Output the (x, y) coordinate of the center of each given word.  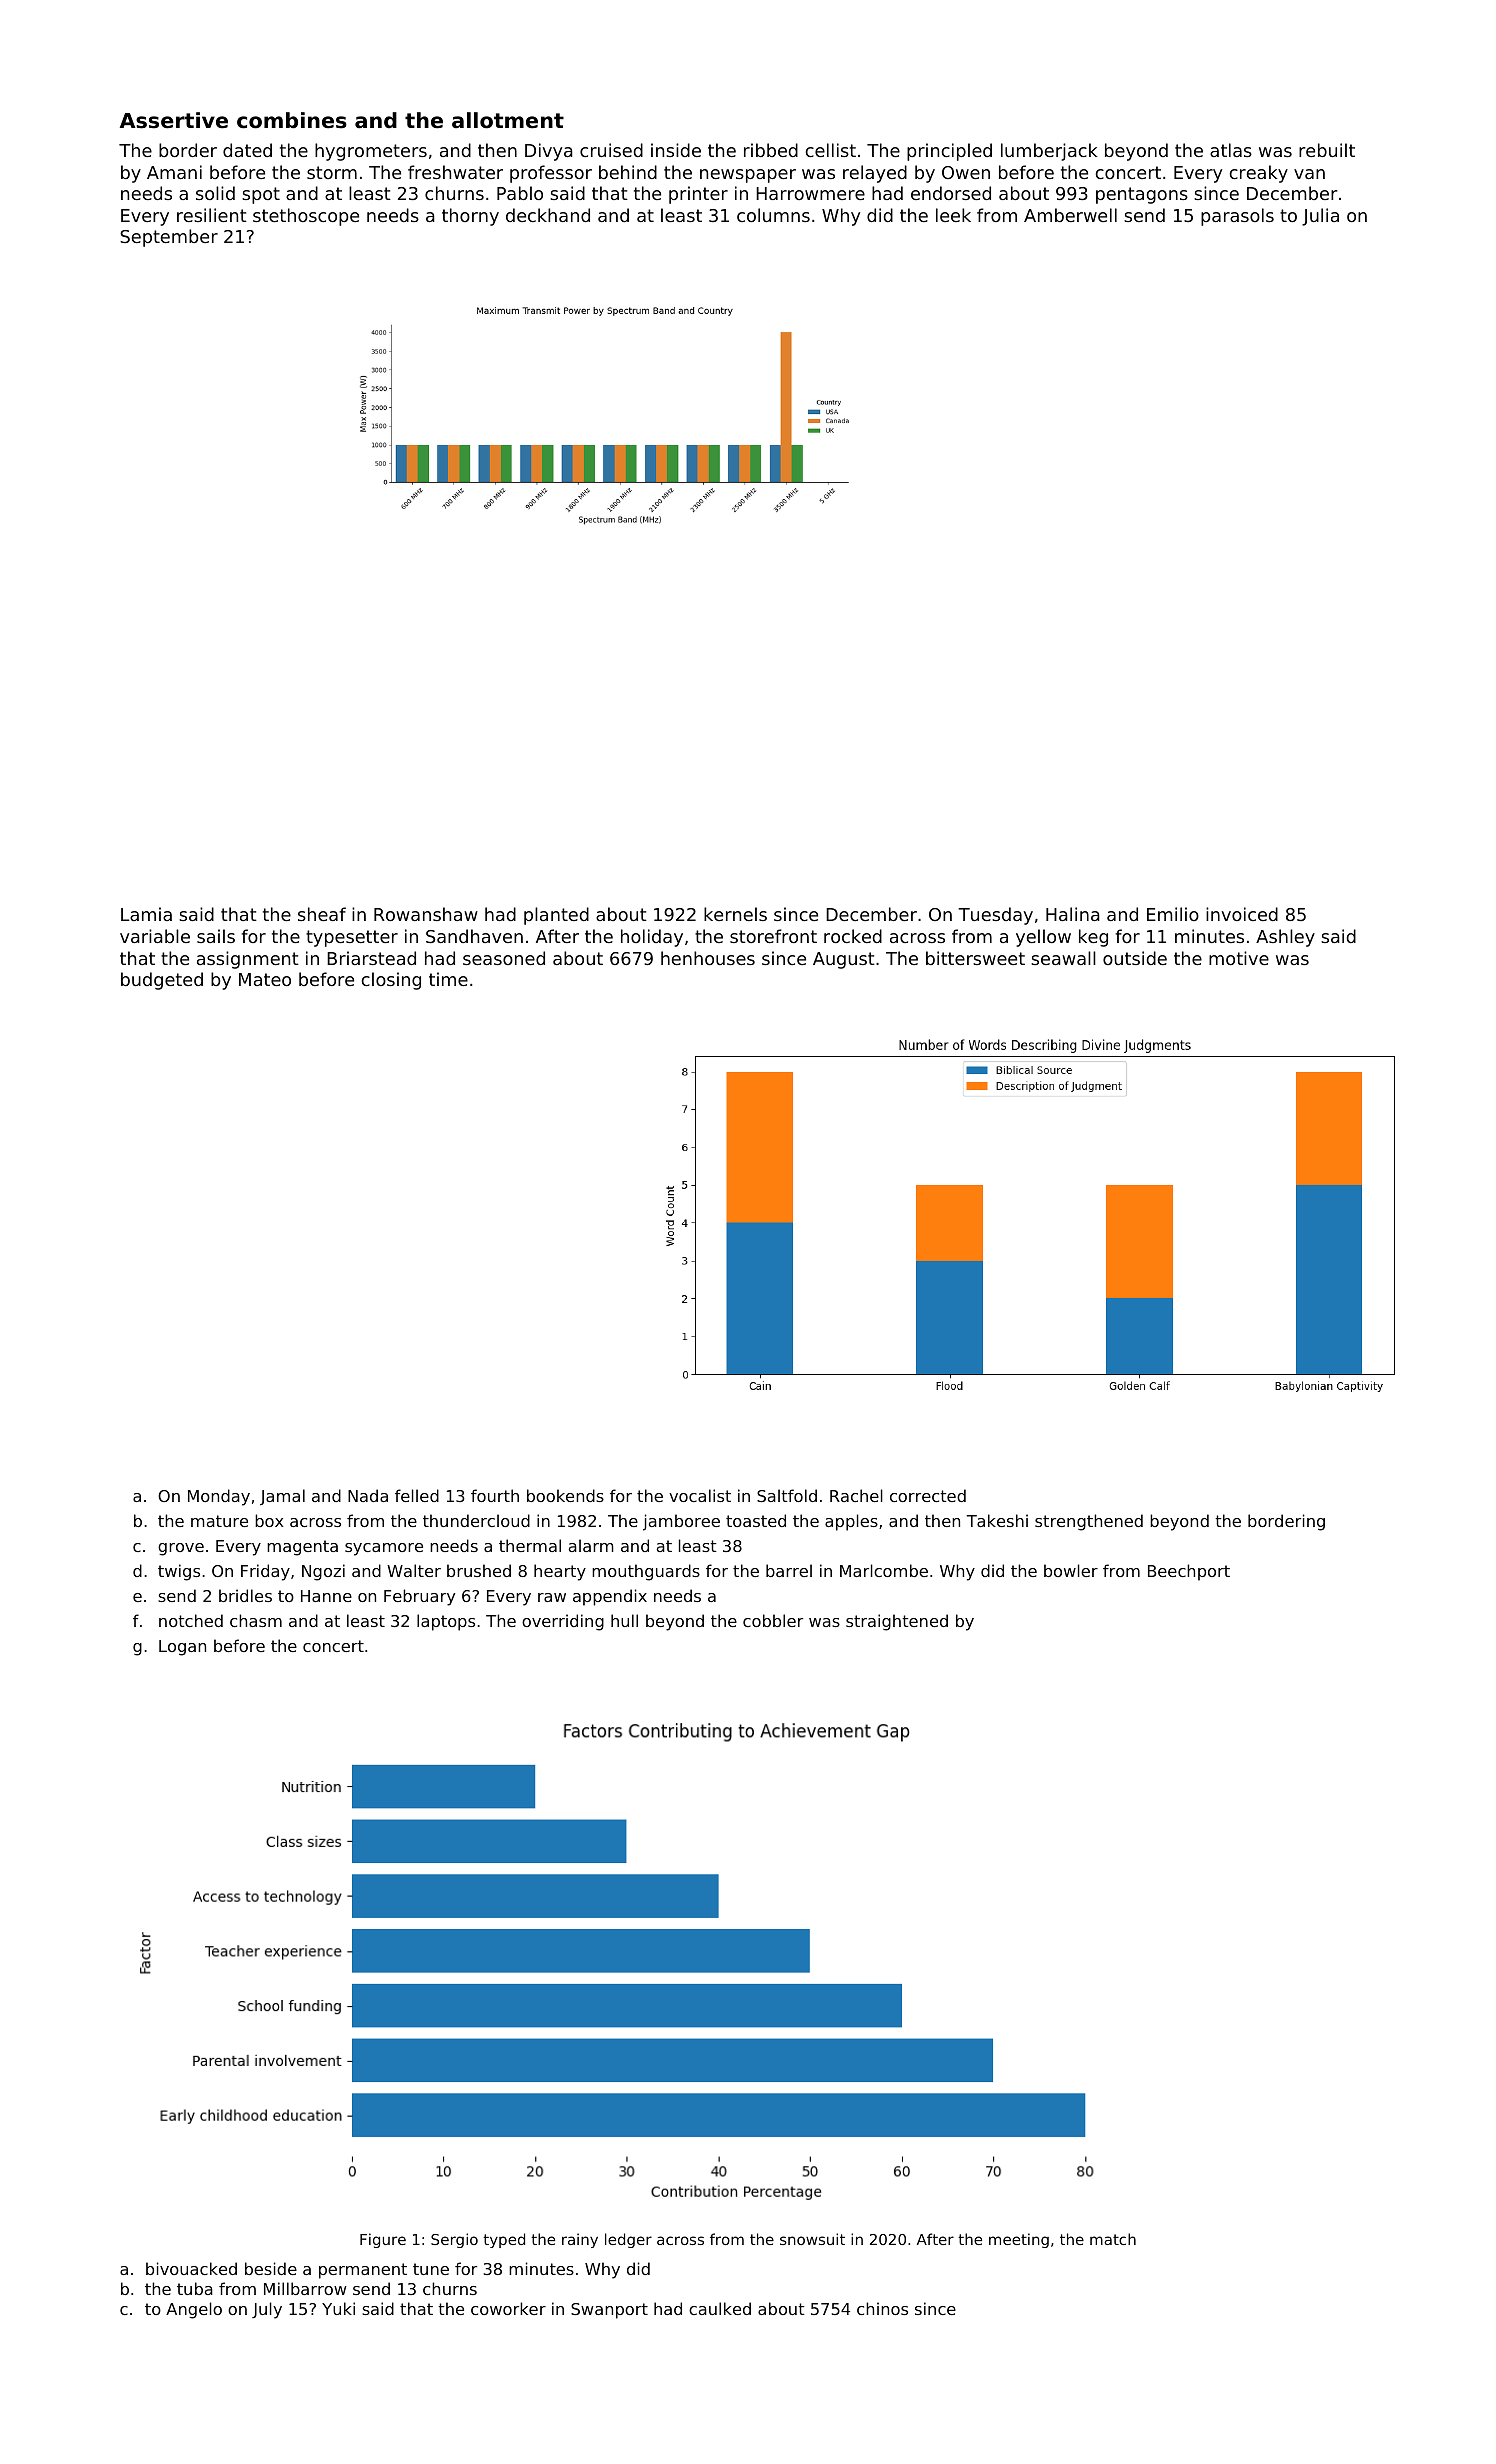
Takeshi (997, 1520)
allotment (508, 120)
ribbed (771, 150)
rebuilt (1327, 150)
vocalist (700, 1495)
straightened (897, 1622)
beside (271, 2268)
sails (216, 936)
